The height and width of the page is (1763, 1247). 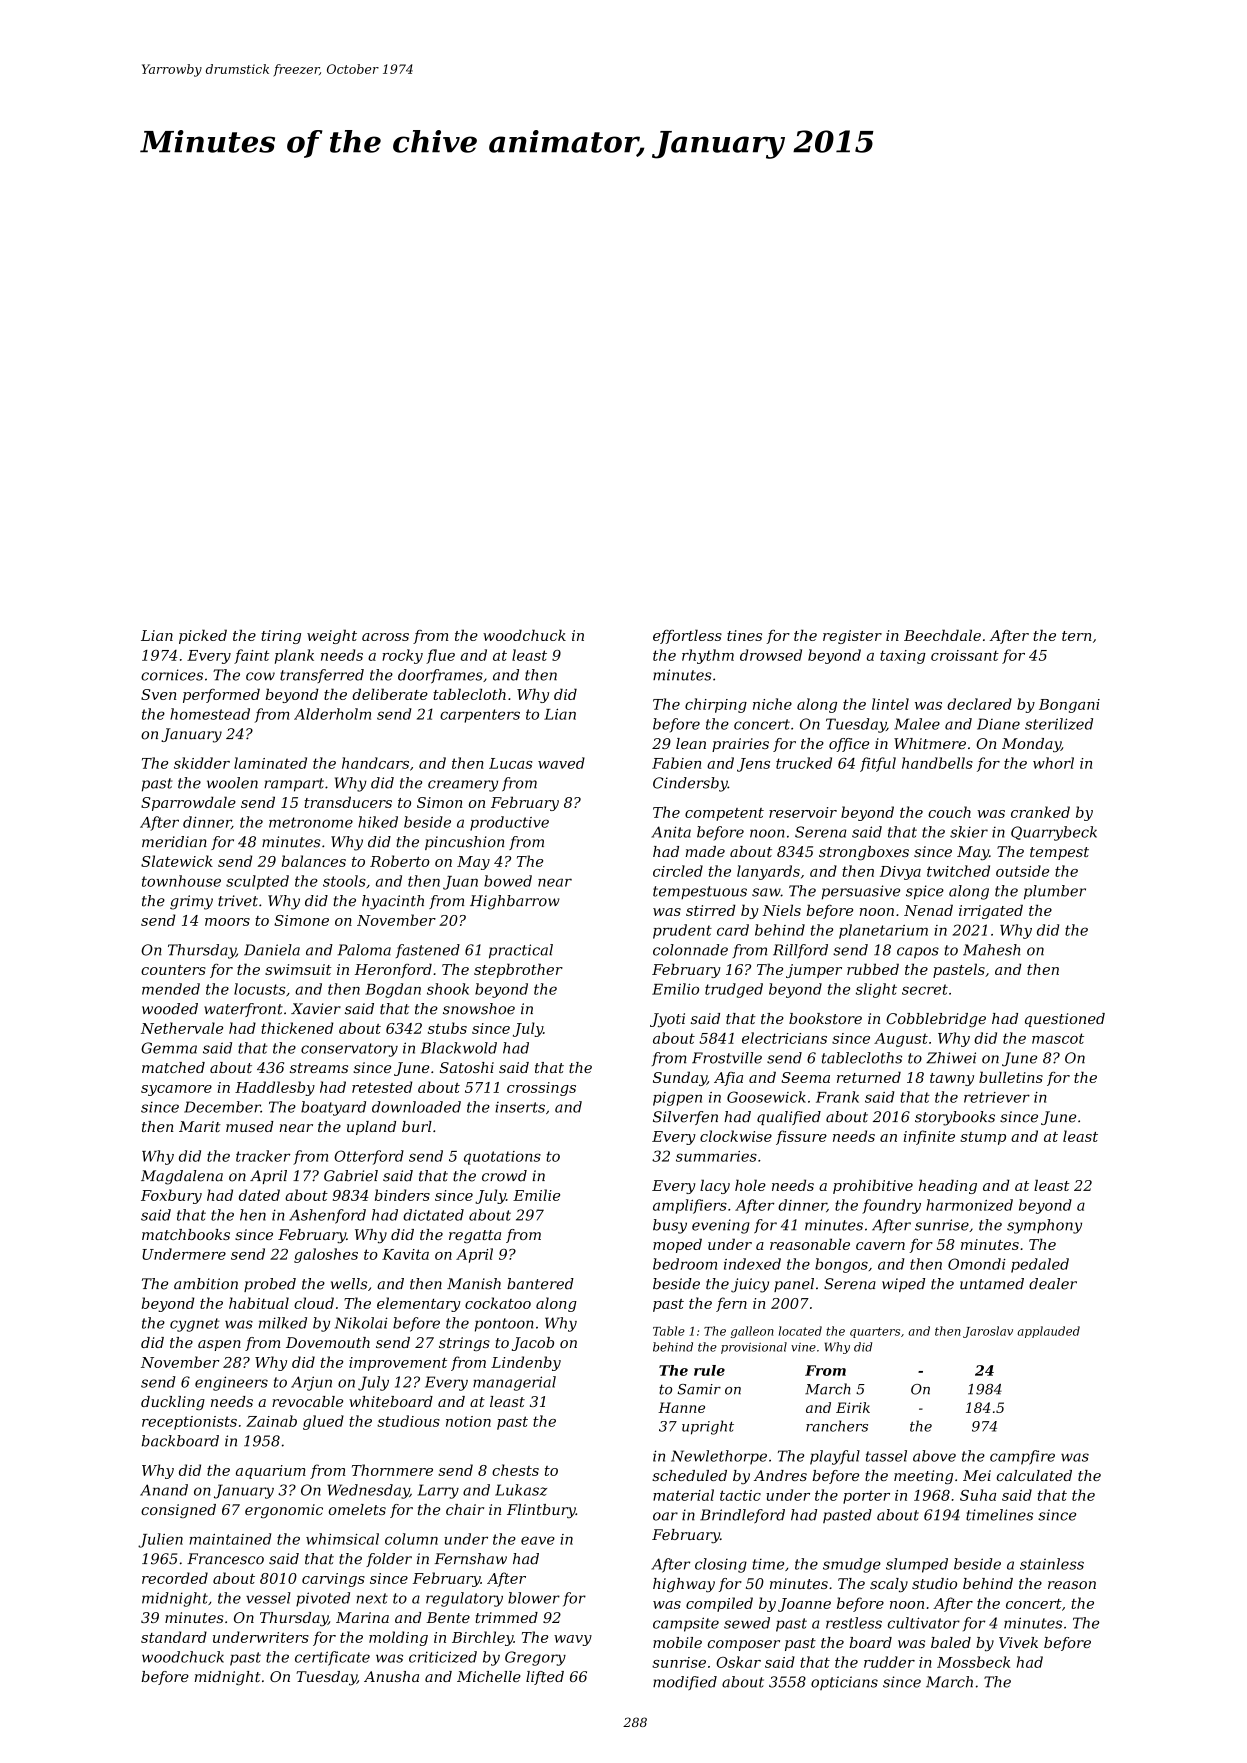 I want to click on Eirik, so click(x=853, y=1407).
